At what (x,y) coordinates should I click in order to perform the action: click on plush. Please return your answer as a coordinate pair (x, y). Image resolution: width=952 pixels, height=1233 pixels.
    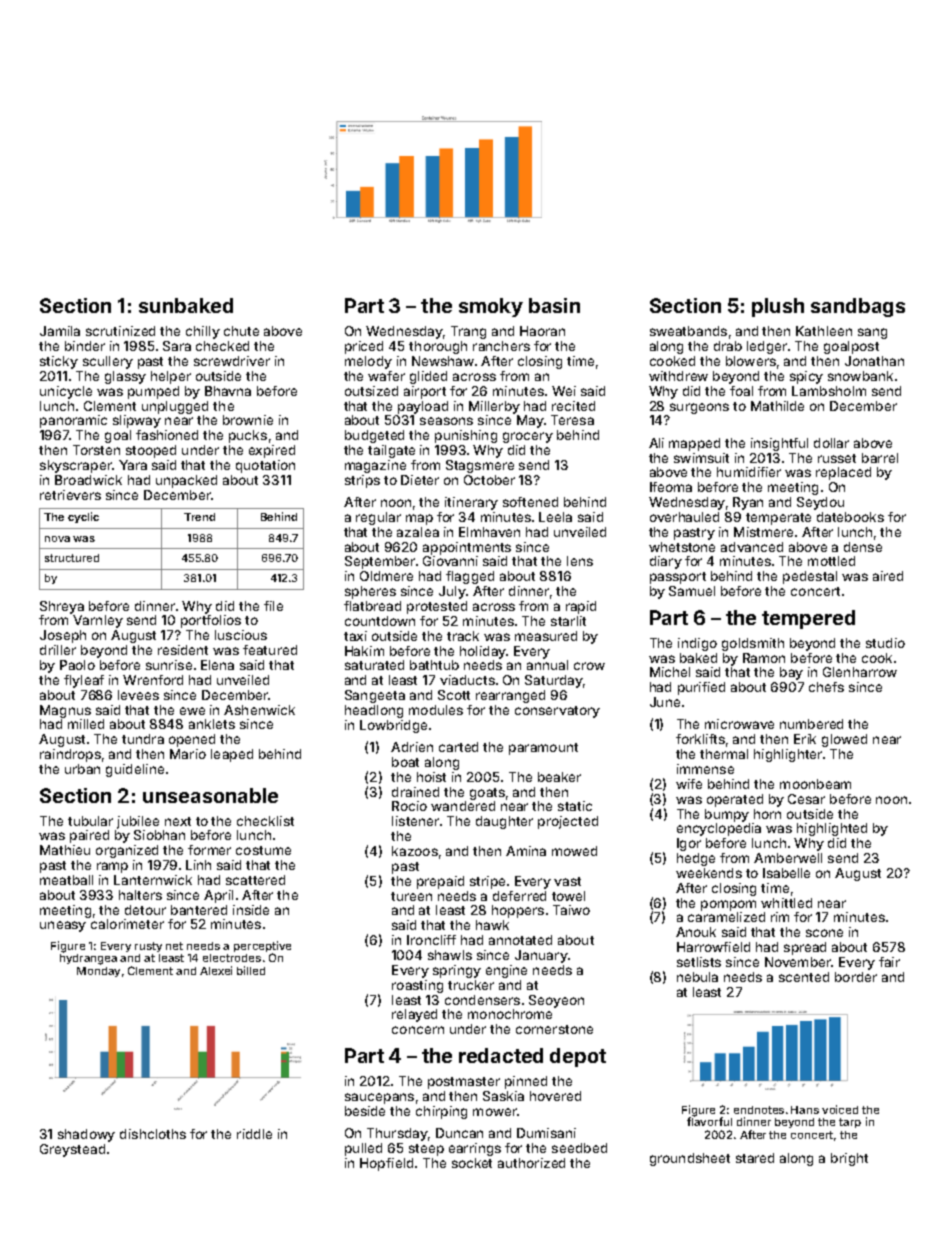
    Looking at the image, I should click on (778, 307).
